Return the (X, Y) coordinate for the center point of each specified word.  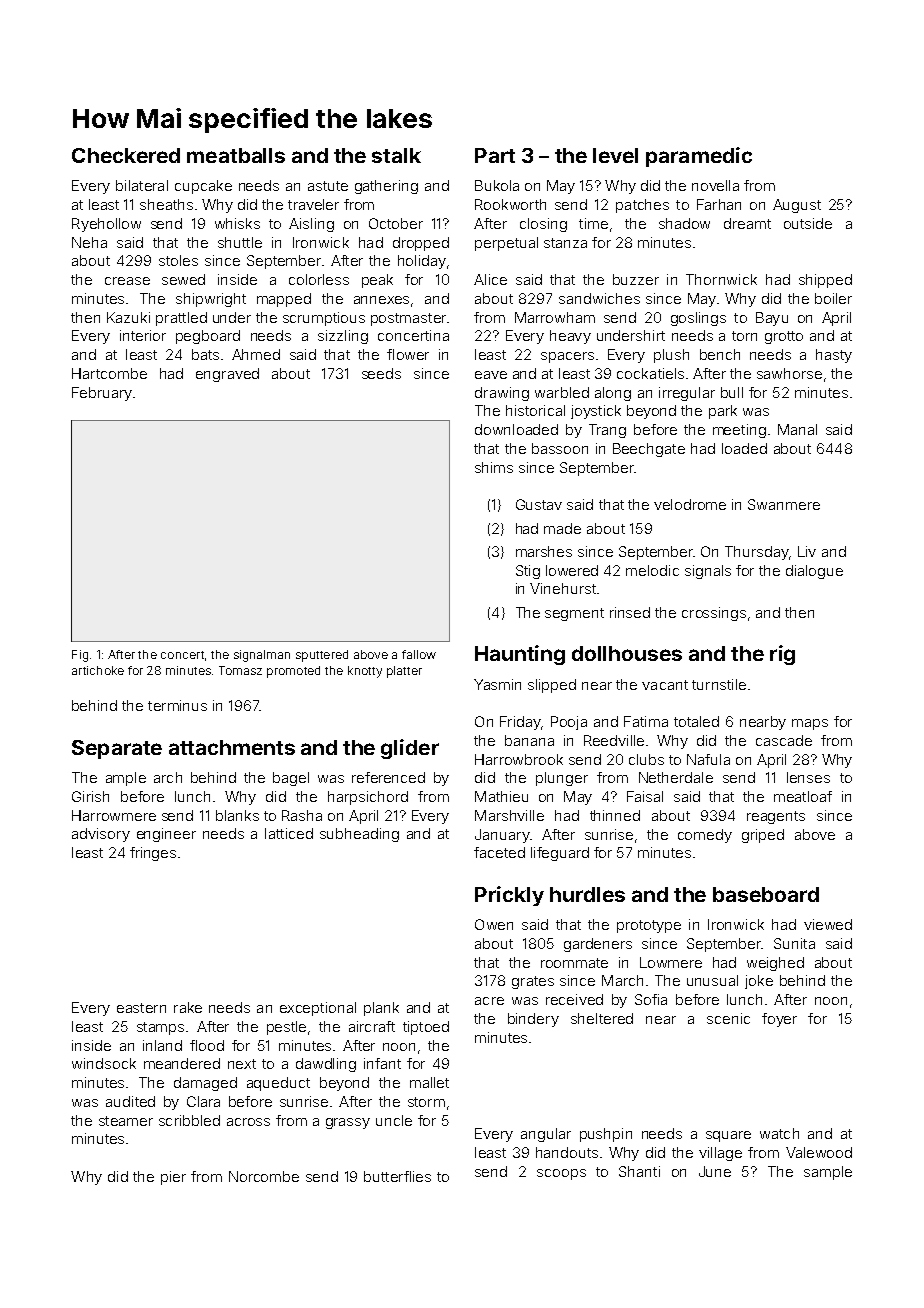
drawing (502, 394)
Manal (797, 429)
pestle (286, 1028)
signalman (262, 656)
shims (494, 467)
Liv (807, 551)
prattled (181, 319)
